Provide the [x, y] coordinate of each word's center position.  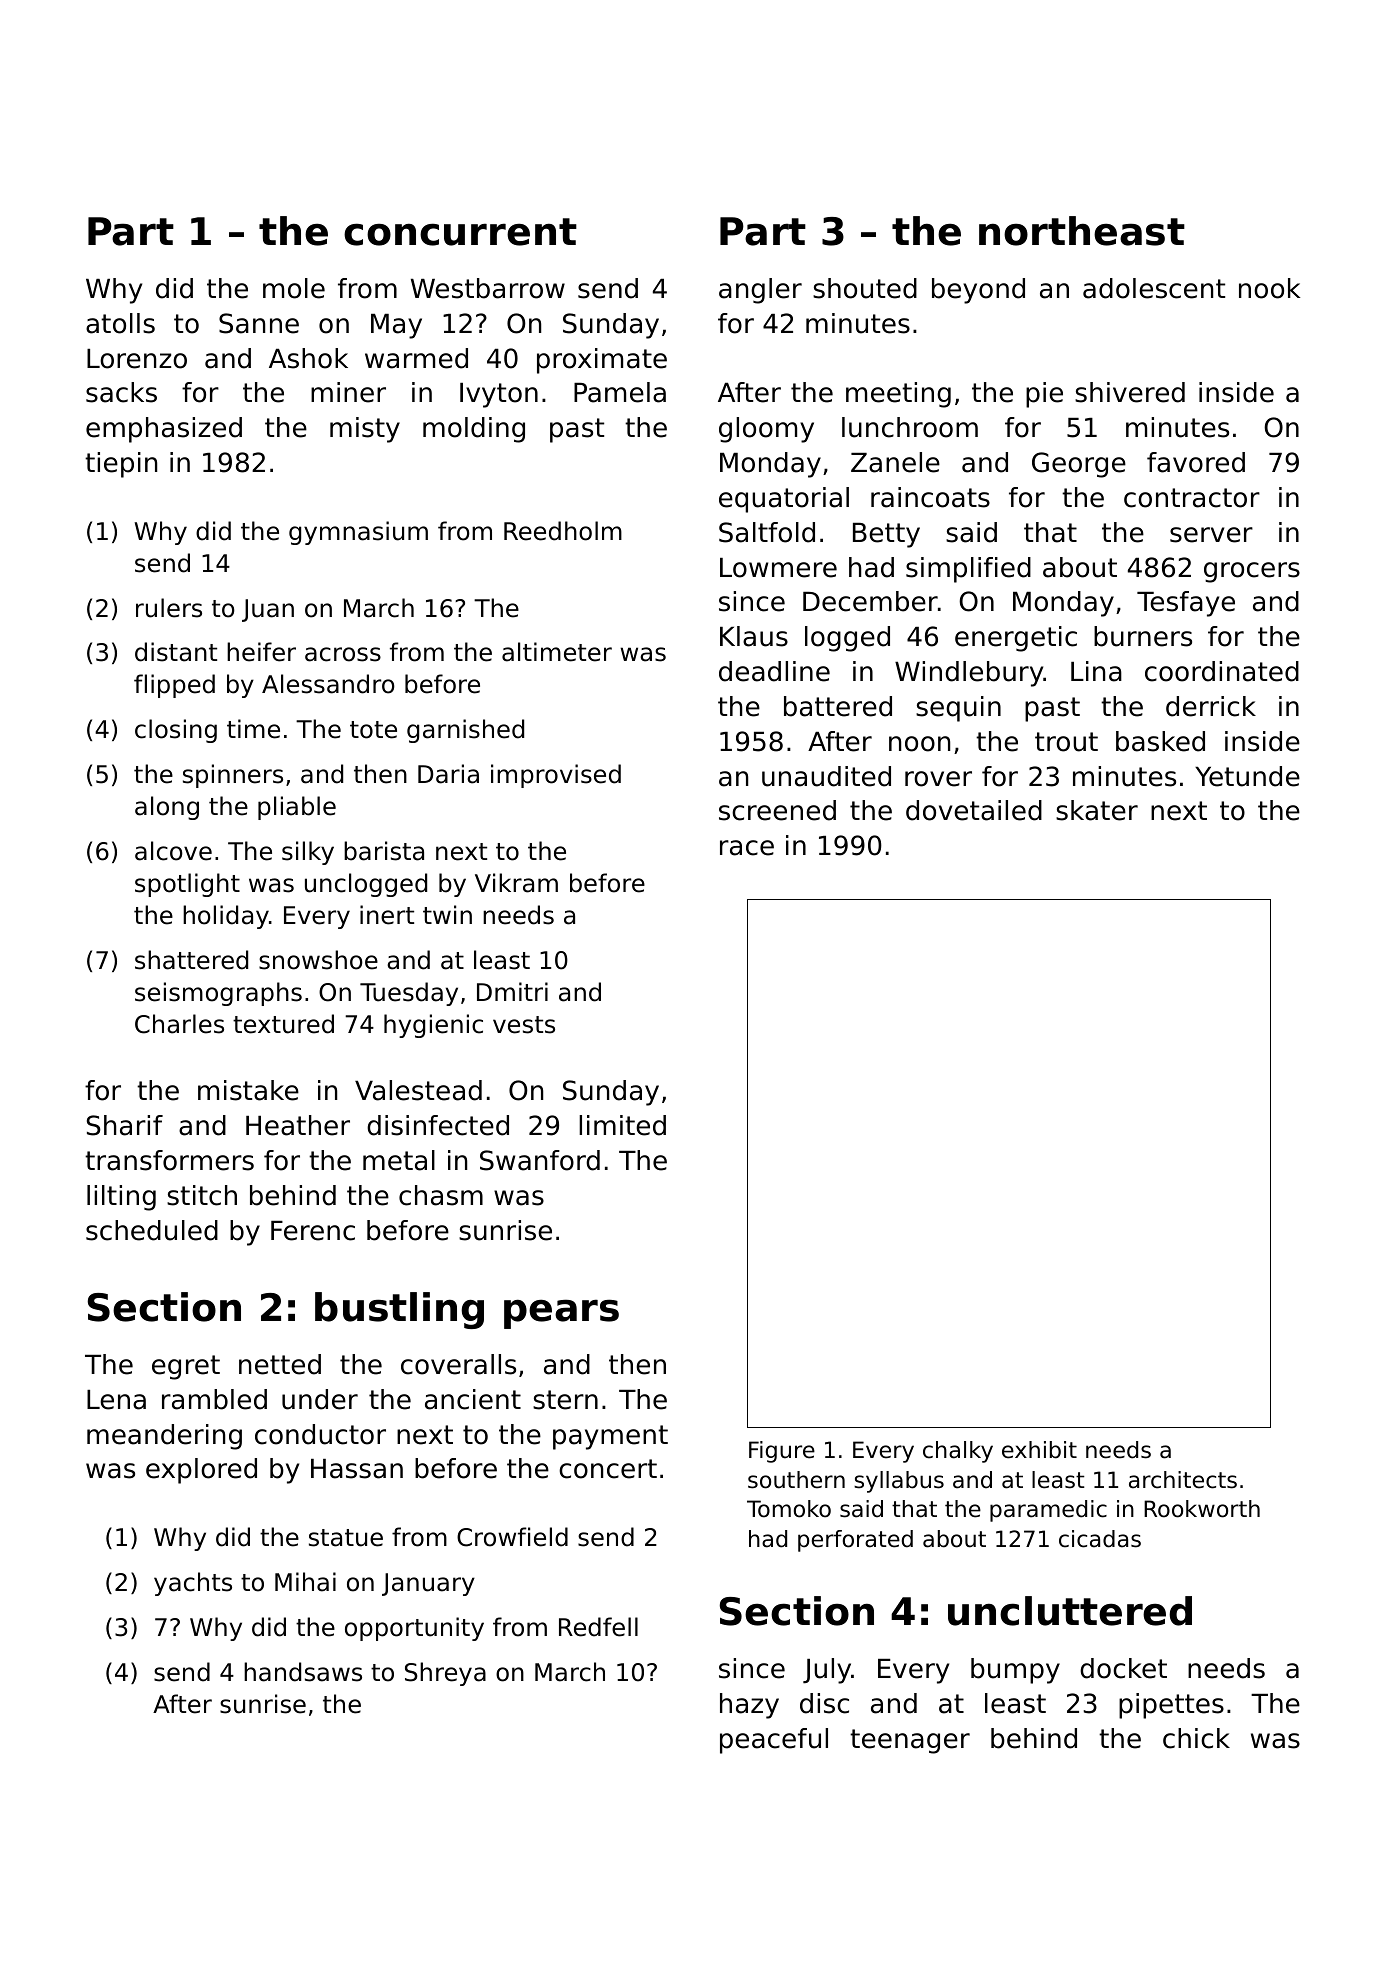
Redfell [598, 1627]
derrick [1211, 706]
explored [201, 1471]
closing [176, 731]
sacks [121, 392]
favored [1196, 462]
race [747, 848]
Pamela [620, 392]
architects [1183, 1480]
